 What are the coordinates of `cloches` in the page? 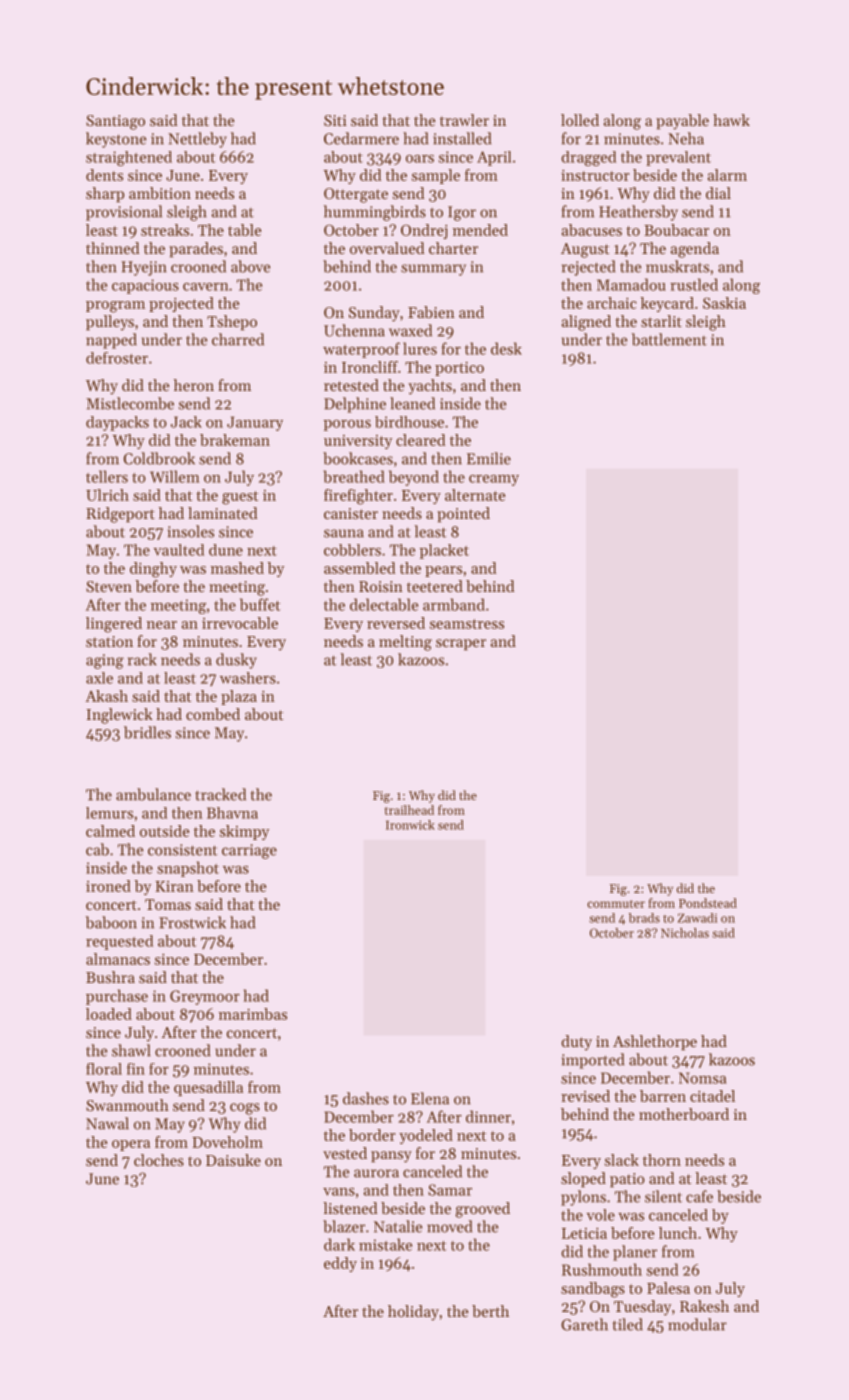 It's located at (159, 1160).
